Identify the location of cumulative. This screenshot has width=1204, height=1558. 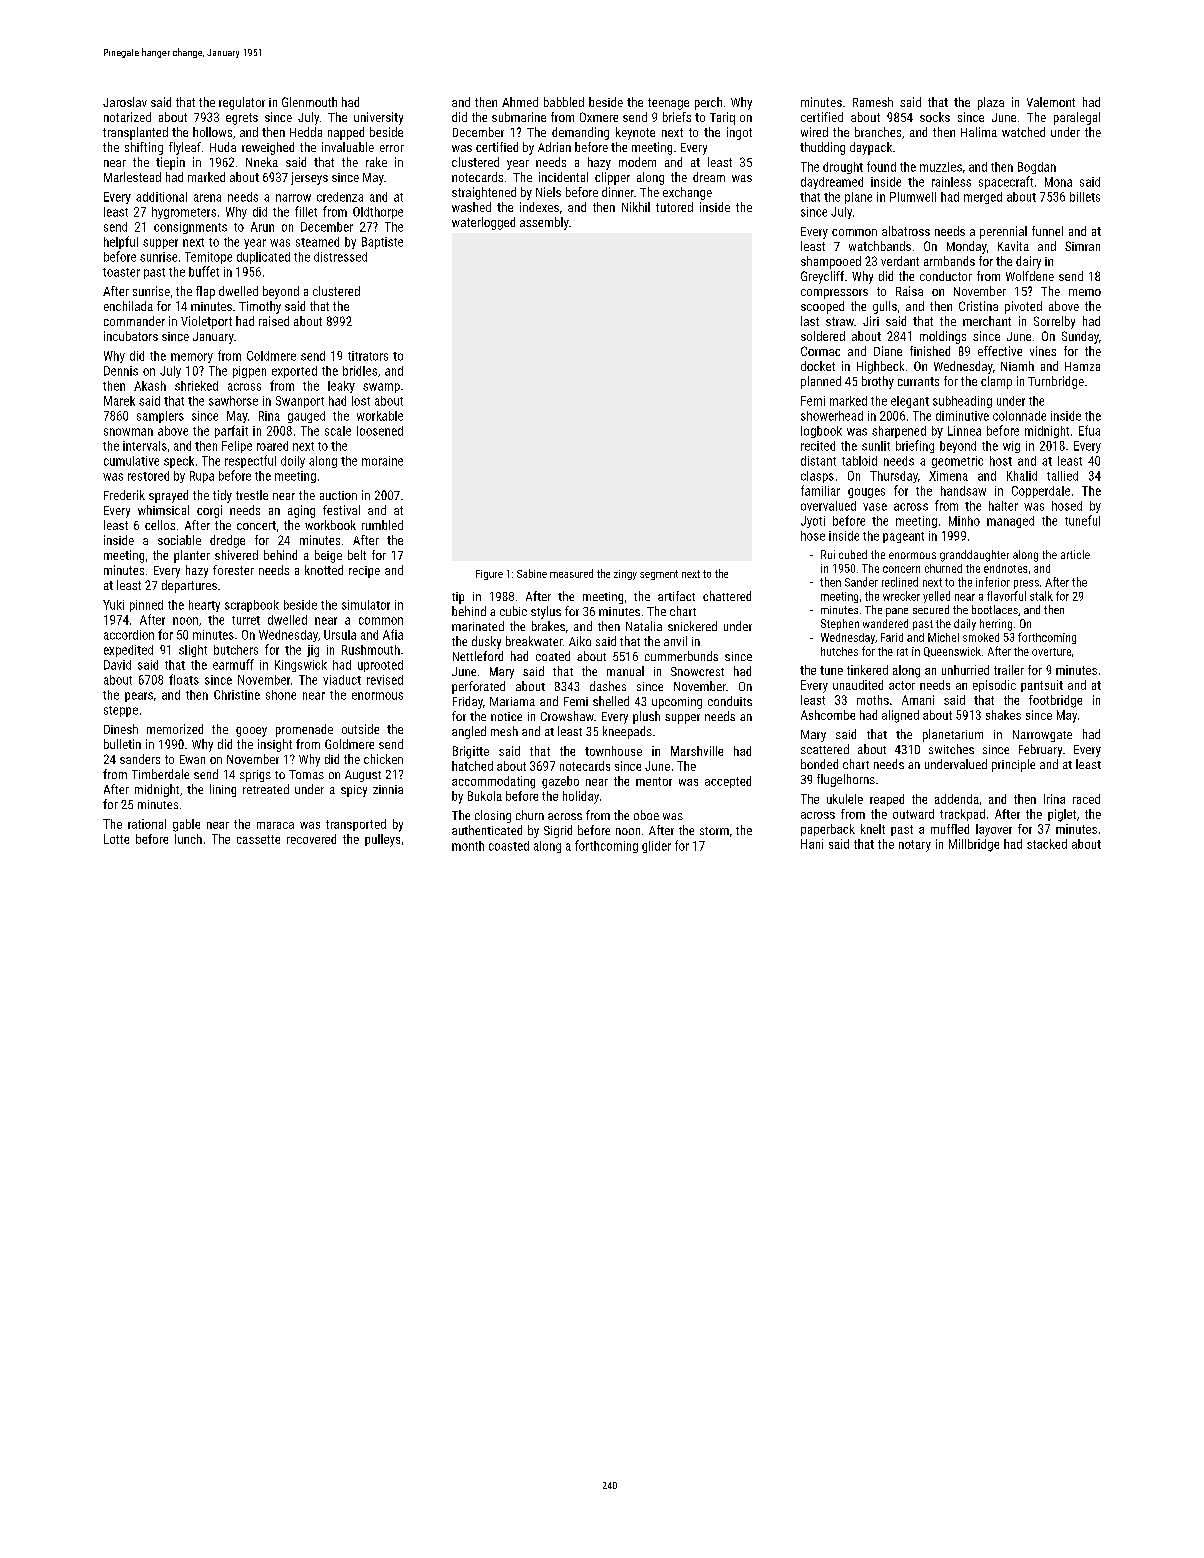
(131, 461).
